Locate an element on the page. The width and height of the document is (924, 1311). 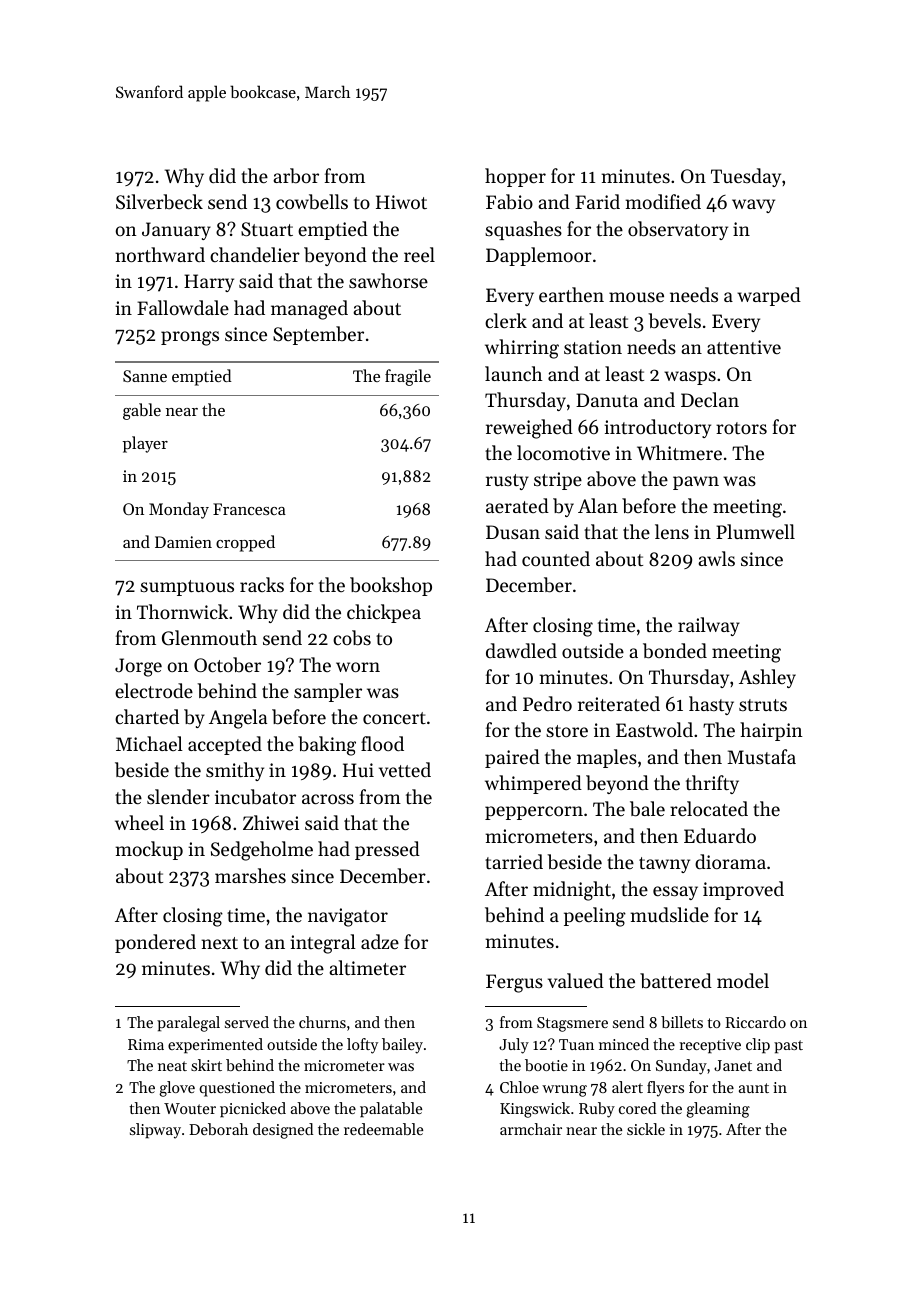
tarried is located at coordinates (514, 861).
